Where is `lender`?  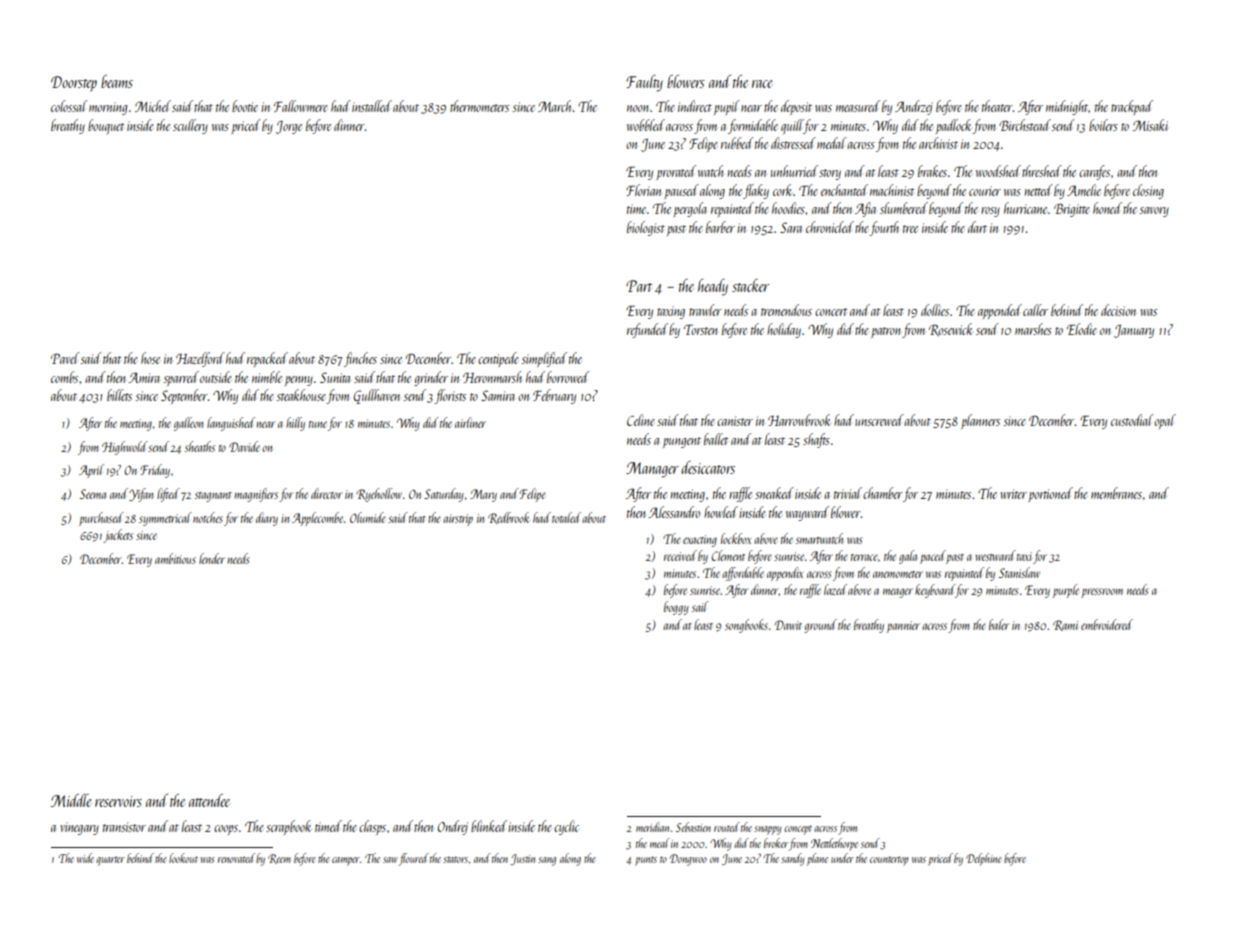 lender is located at coordinates (212, 558).
